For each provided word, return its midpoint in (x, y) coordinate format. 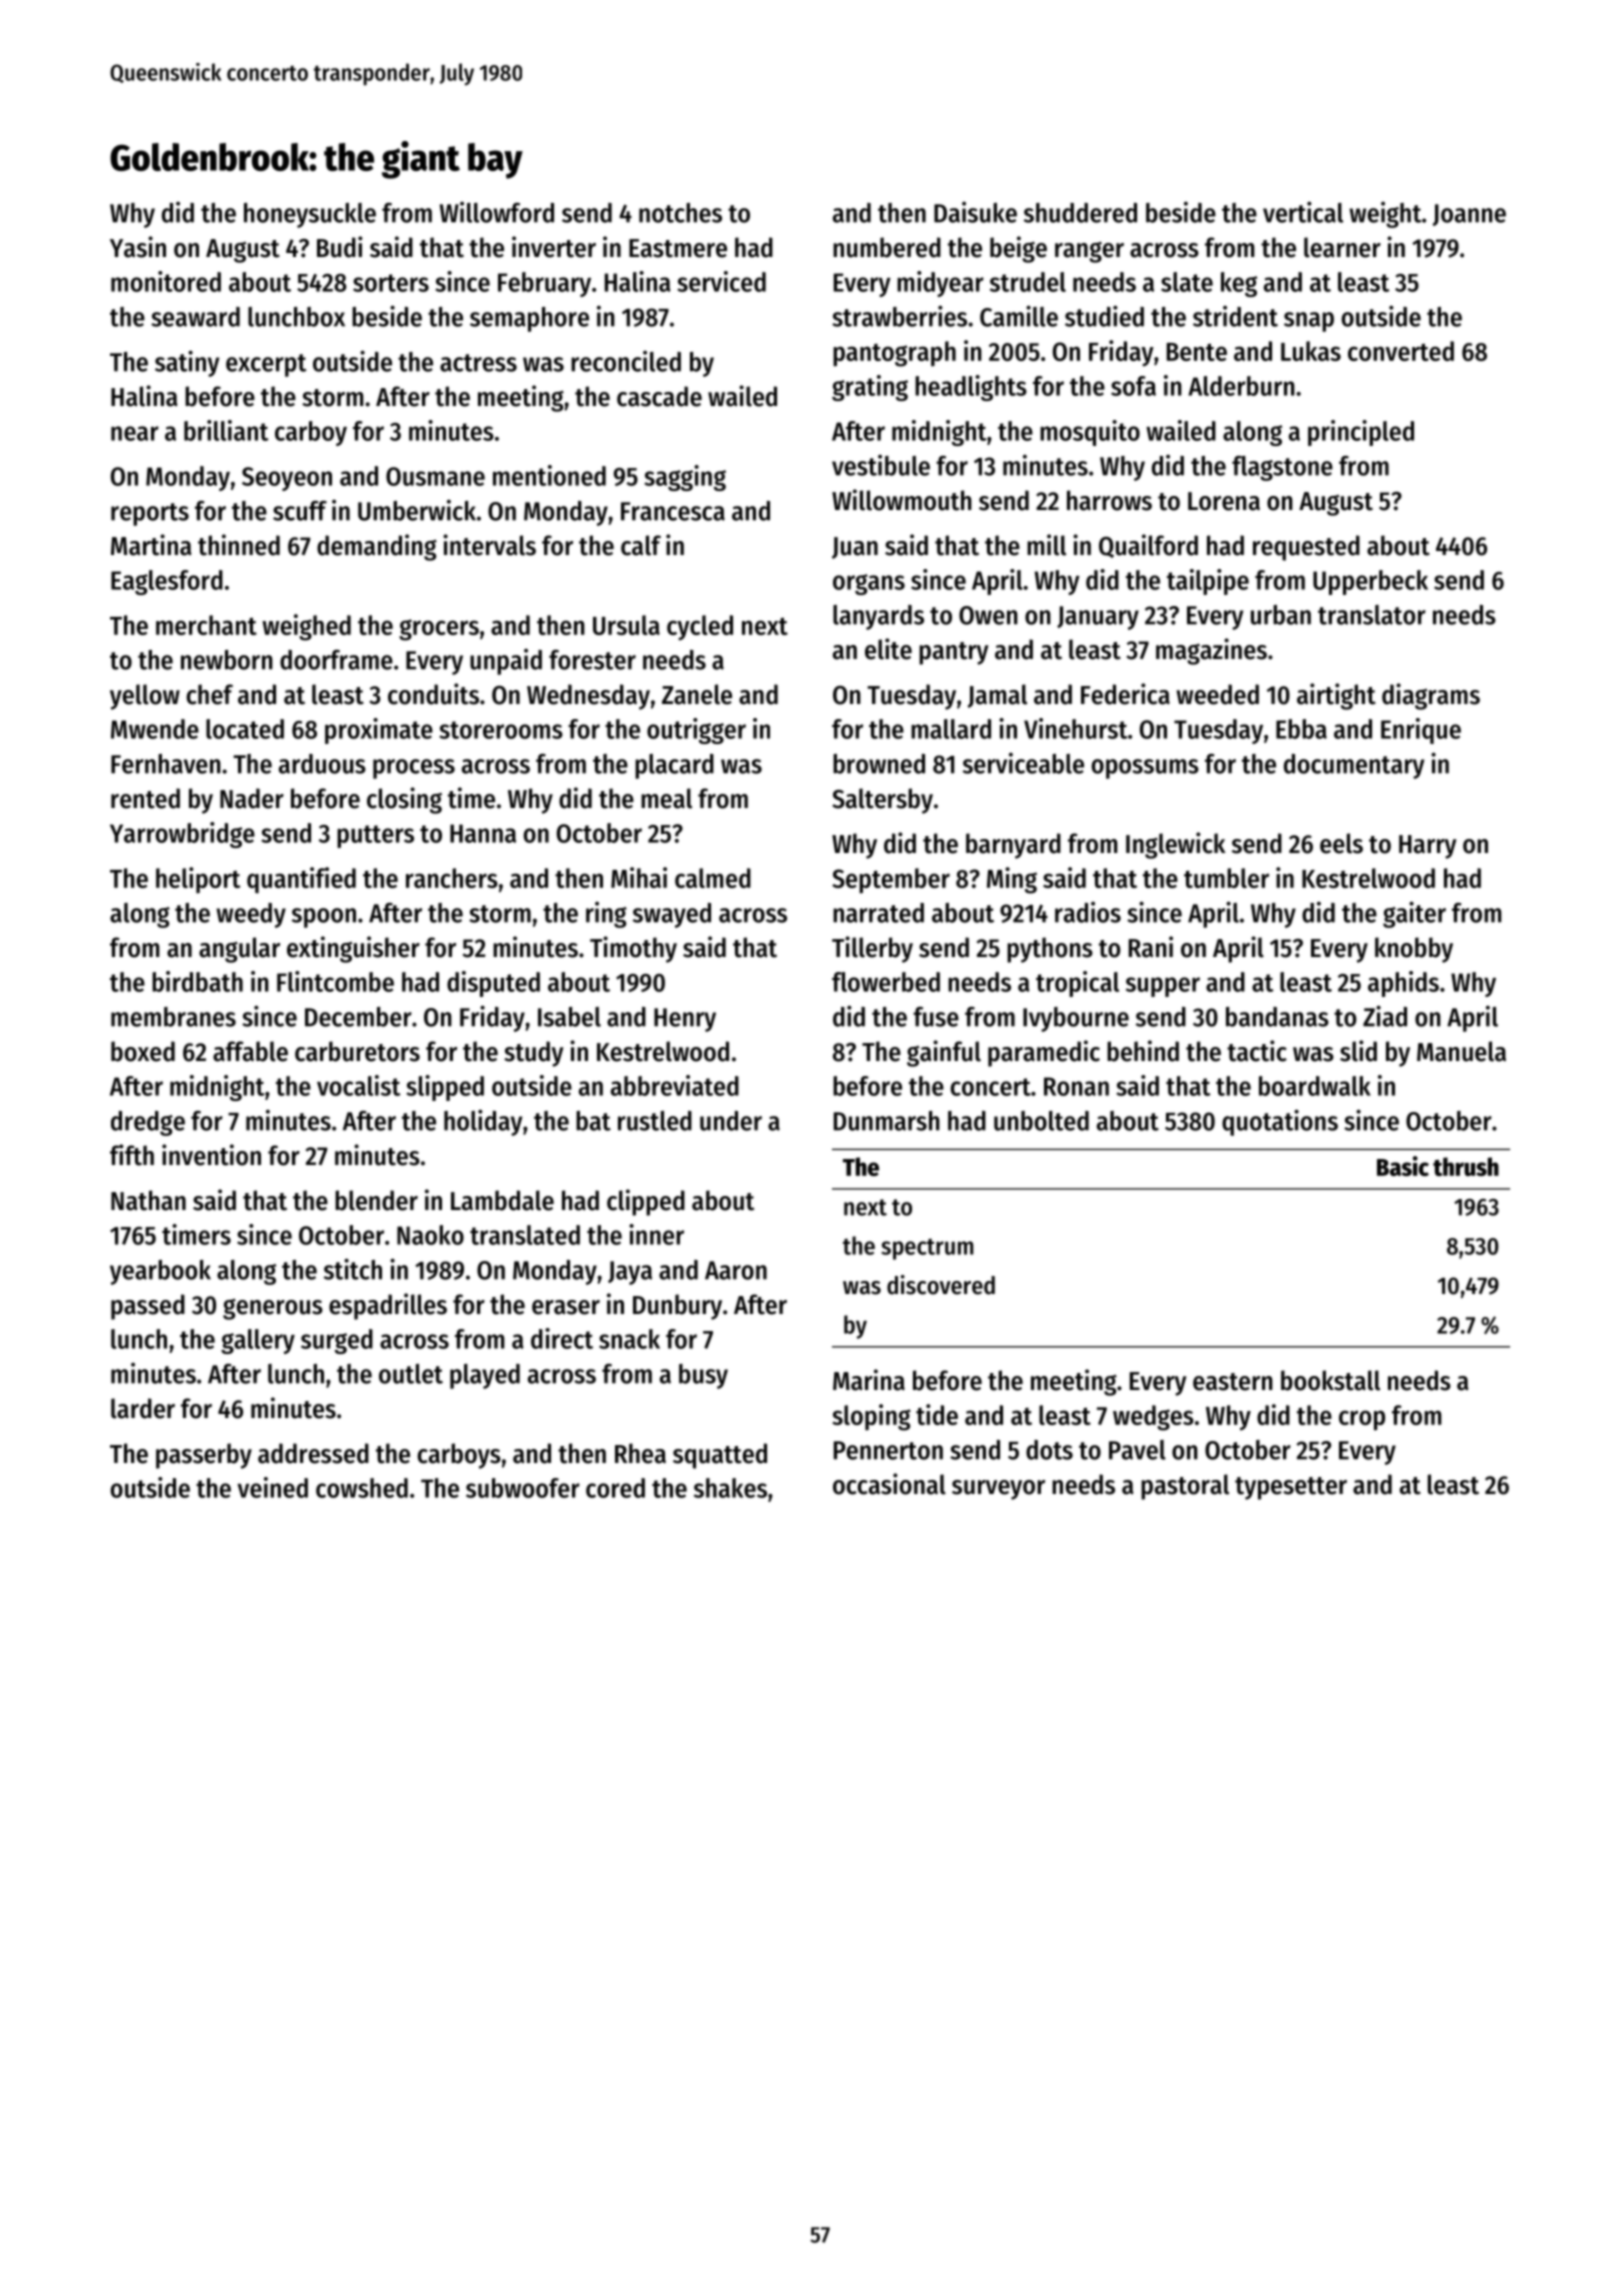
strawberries (899, 316)
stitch (353, 1269)
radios (1088, 912)
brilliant (226, 430)
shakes (730, 1488)
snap (1309, 322)
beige (1018, 249)
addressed (313, 1453)
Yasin (138, 247)
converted (1401, 351)
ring (606, 915)
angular (239, 950)
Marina (869, 1380)
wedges (1153, 1418)
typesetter (1291, 1488)
